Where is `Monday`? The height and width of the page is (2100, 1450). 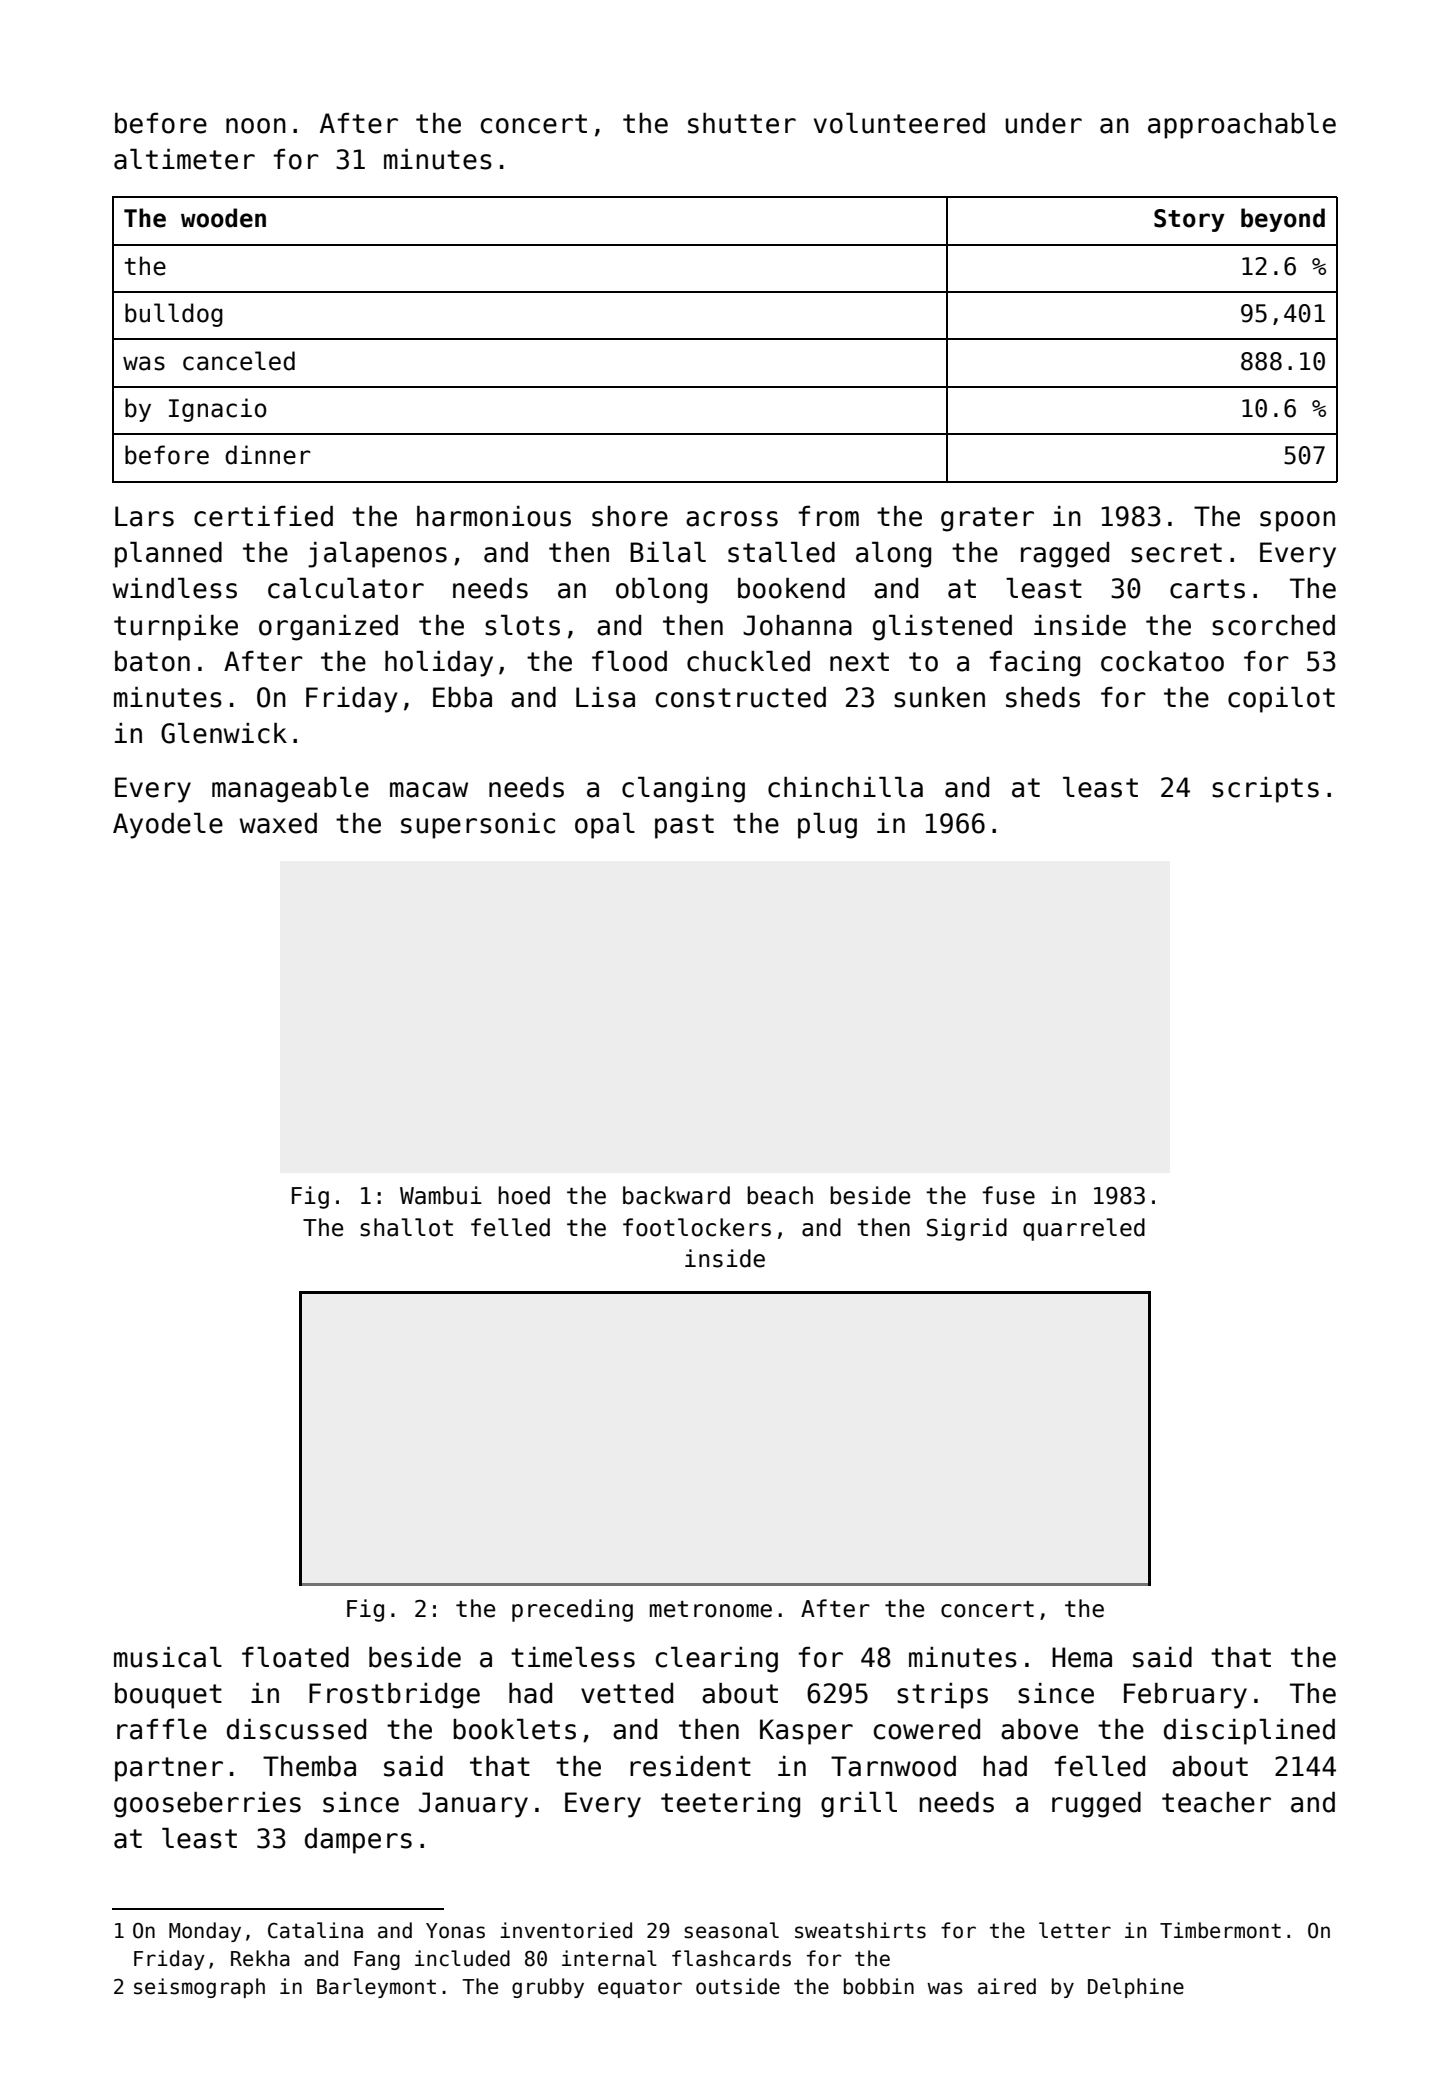
Monday is located at coordinates (205, 1932).
